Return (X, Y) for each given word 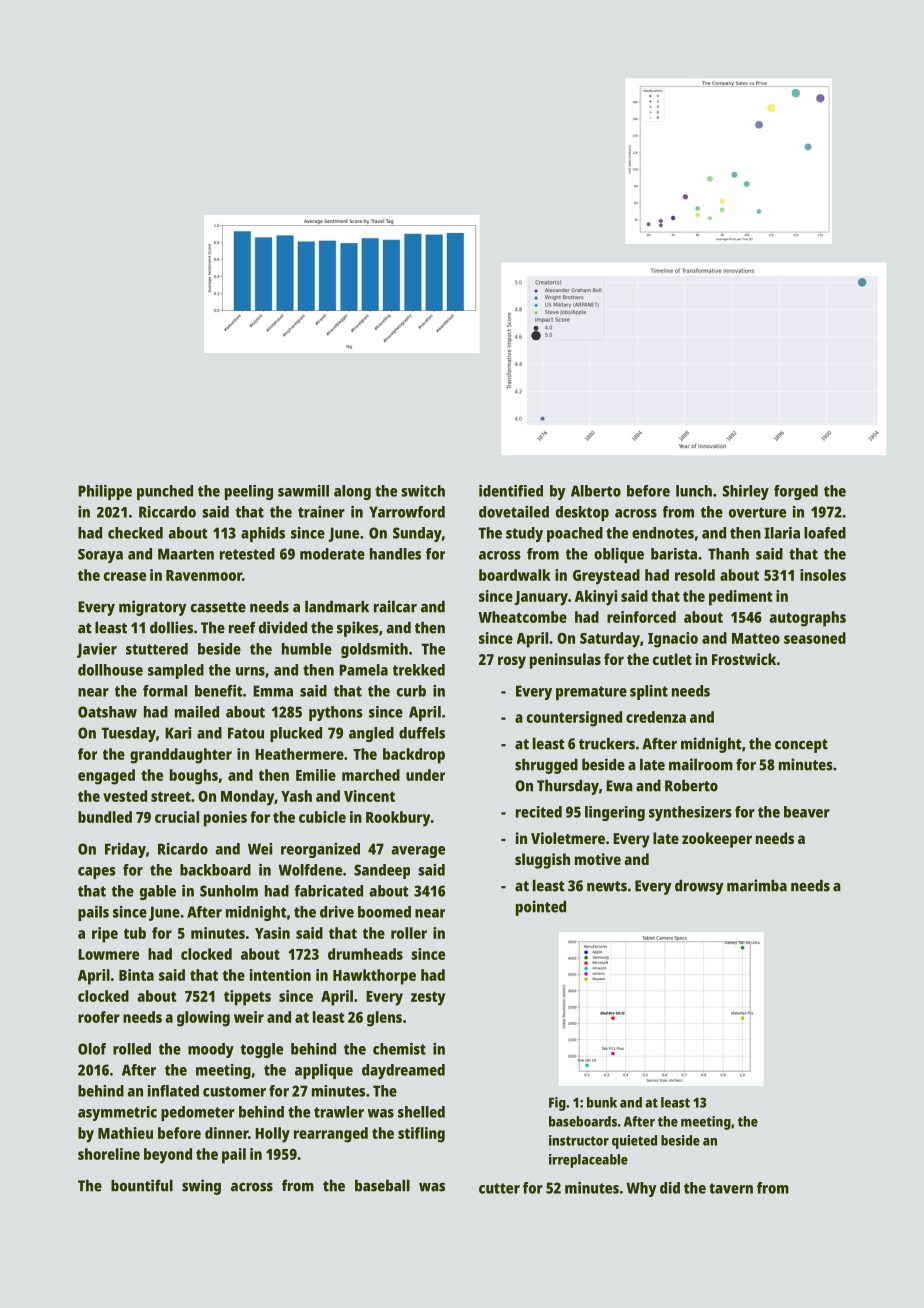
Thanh (728, 554)
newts (607, 886)
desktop (582, 513)
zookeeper (717, 840)
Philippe (105, 492)
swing (201, 1187)
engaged (106, 777)
